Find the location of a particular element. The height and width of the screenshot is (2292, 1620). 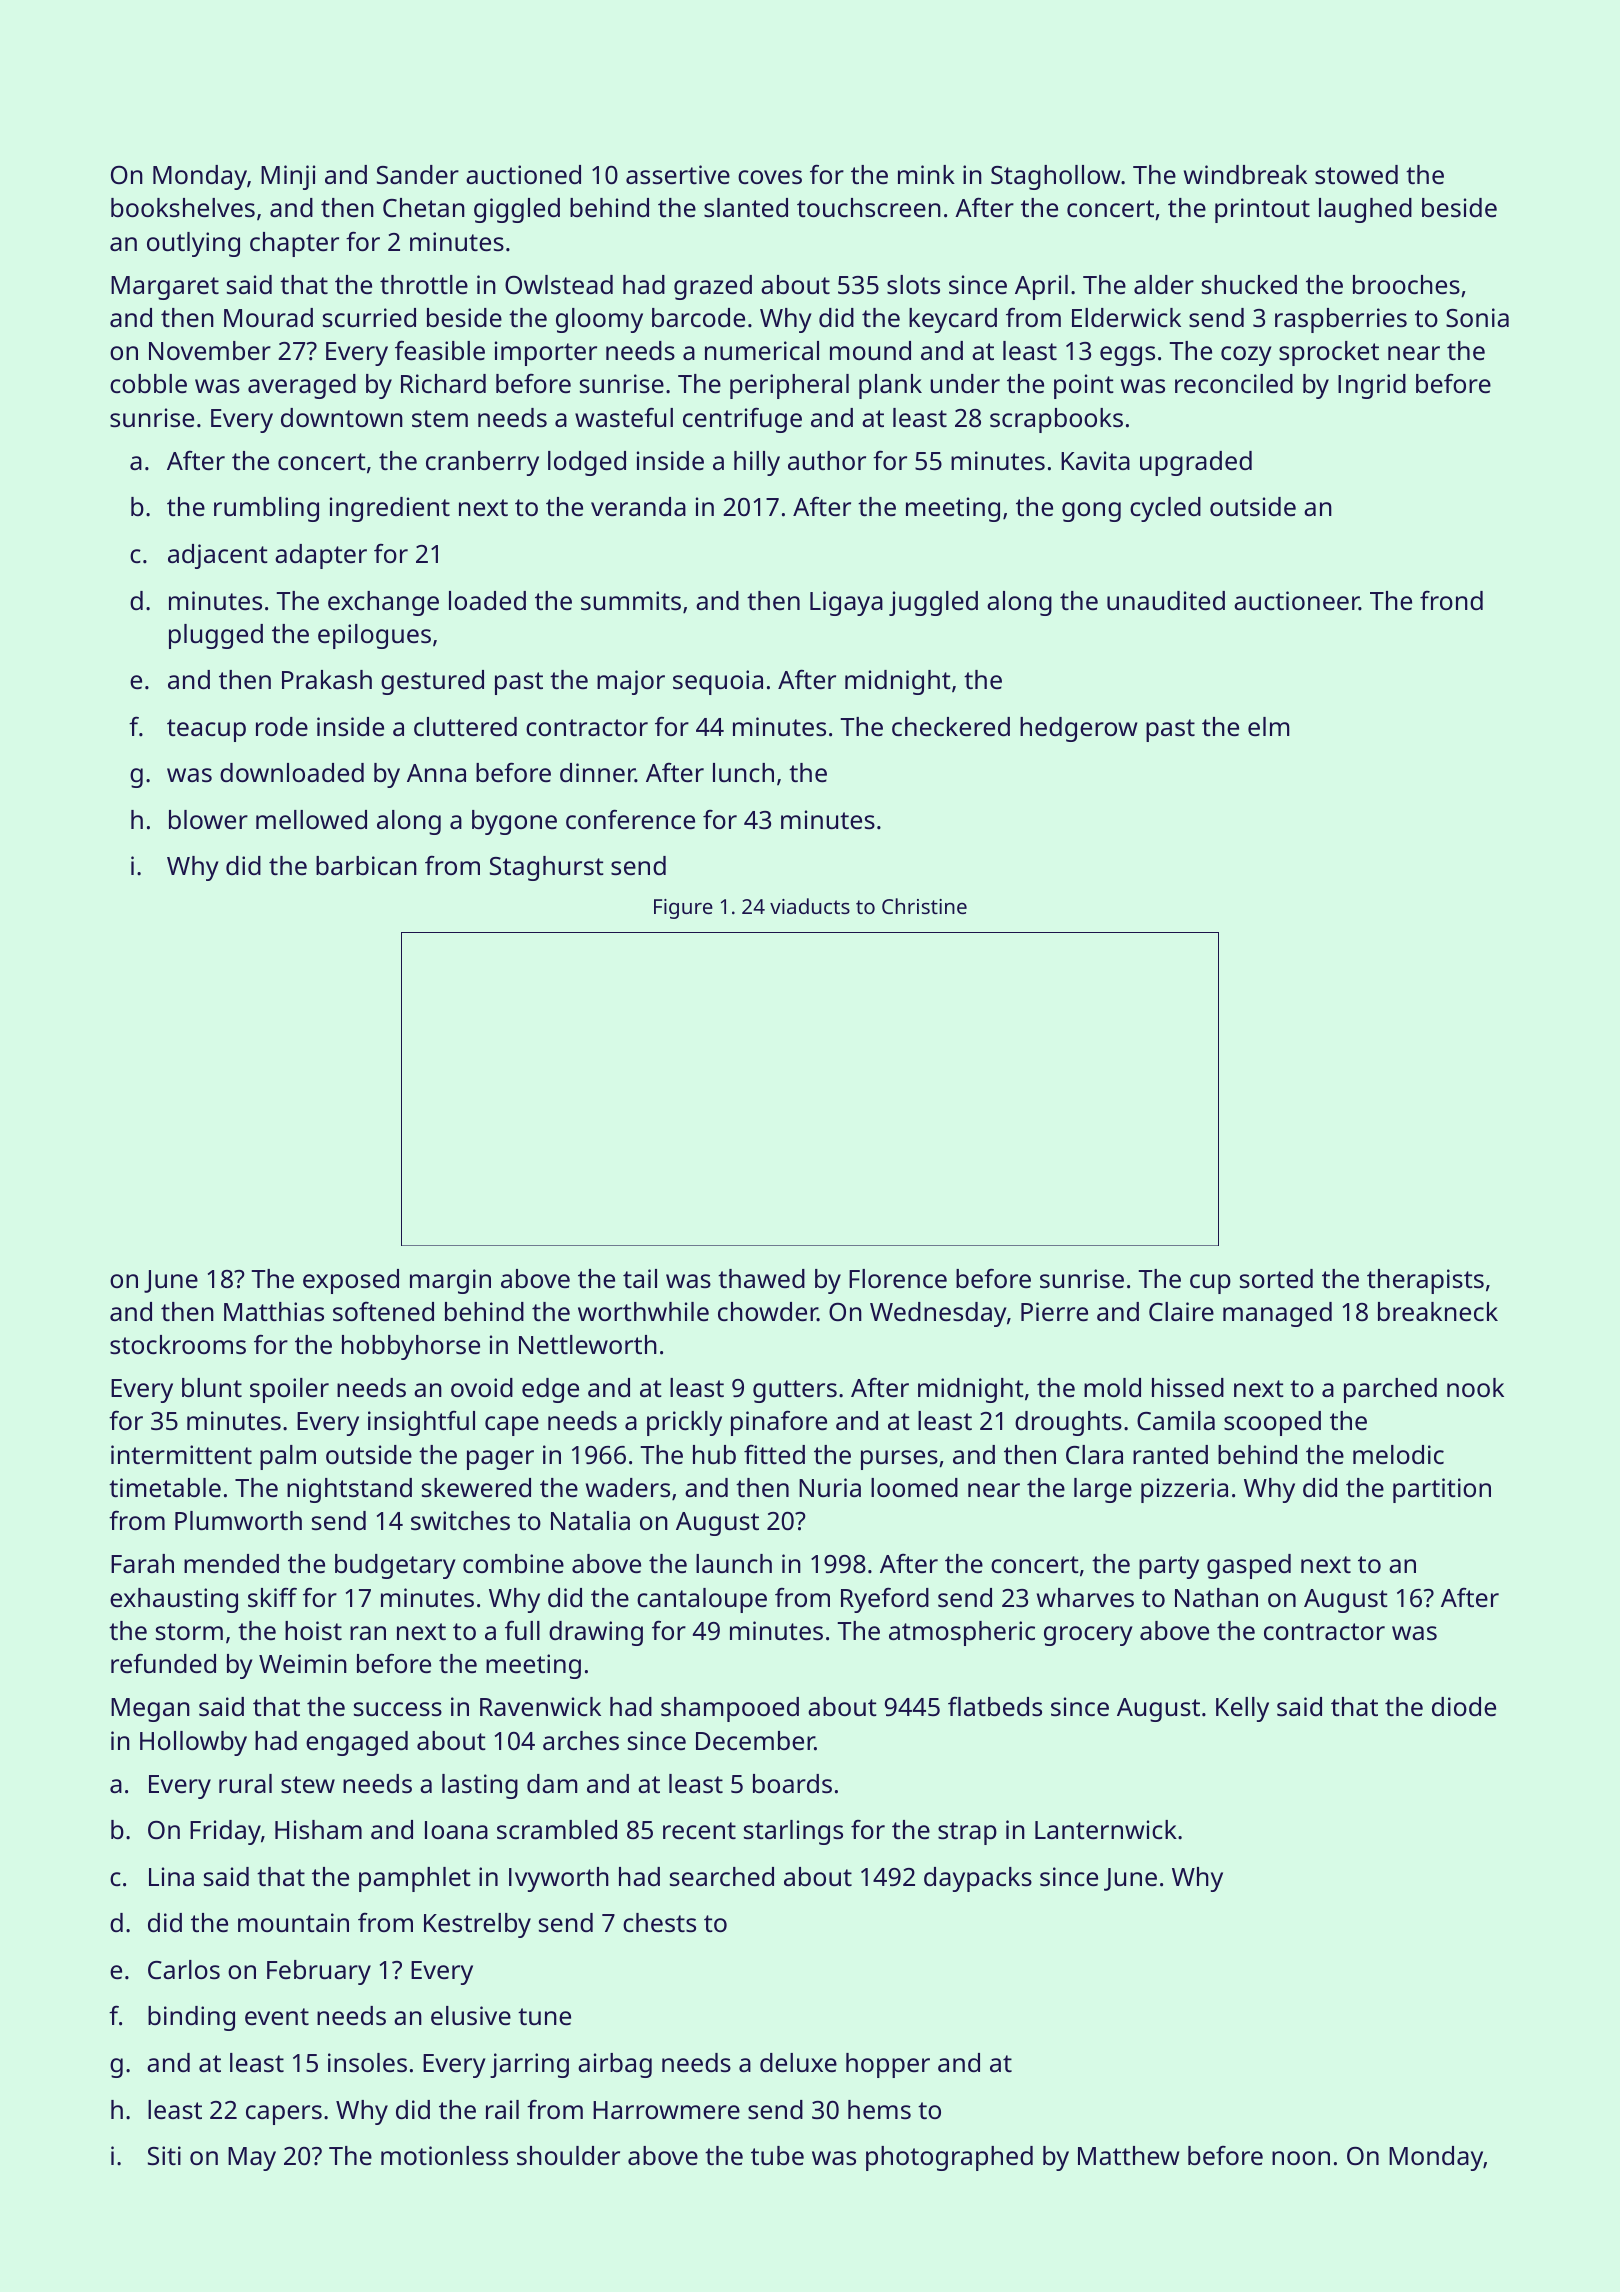

Margaret is located at coordinates (165, 288).
